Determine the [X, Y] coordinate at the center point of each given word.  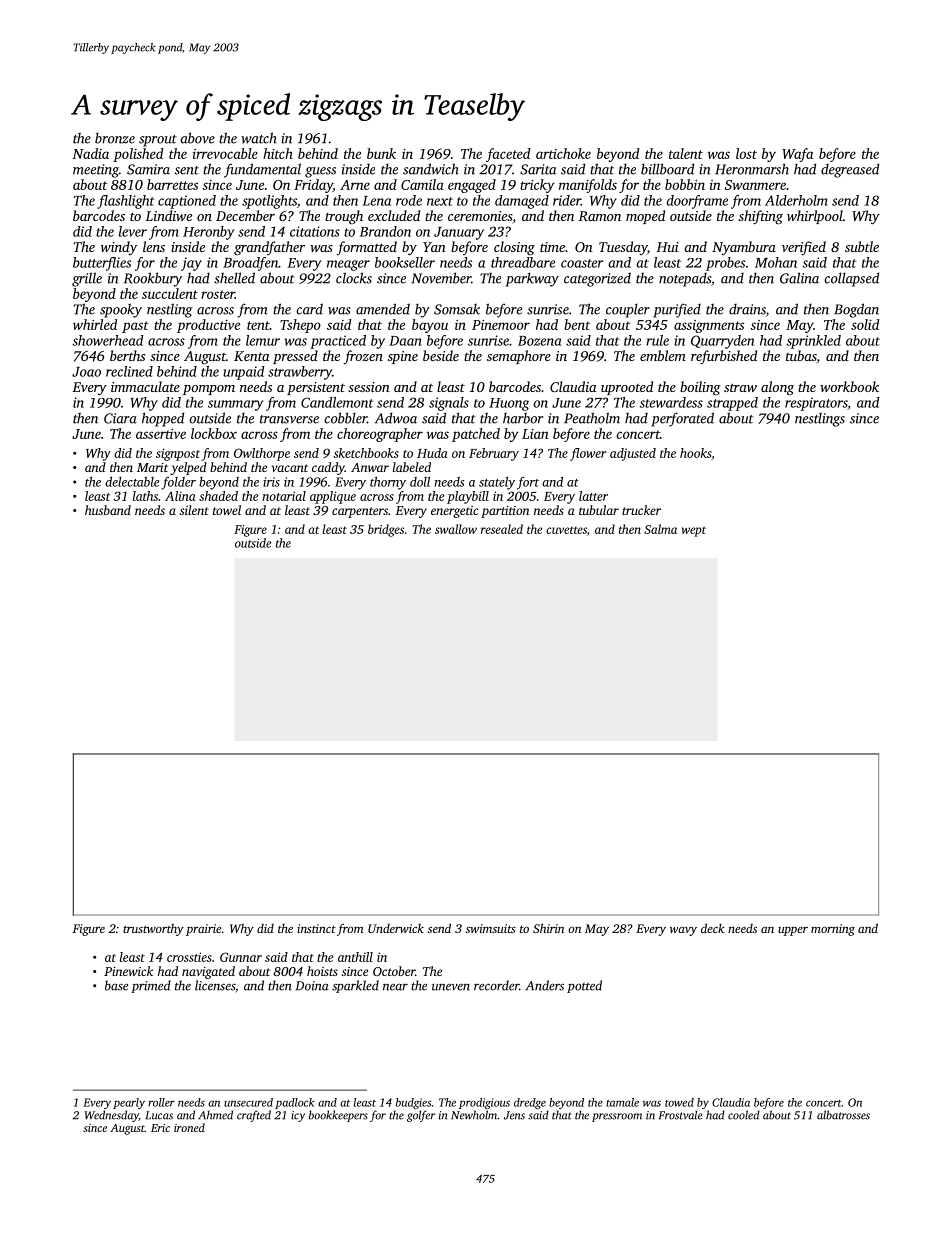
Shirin [548, 928]
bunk [381, 153]
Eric [160, 1128]
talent [686, 153]
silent [194, 510]
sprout [158, 141]
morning [833, 930]
